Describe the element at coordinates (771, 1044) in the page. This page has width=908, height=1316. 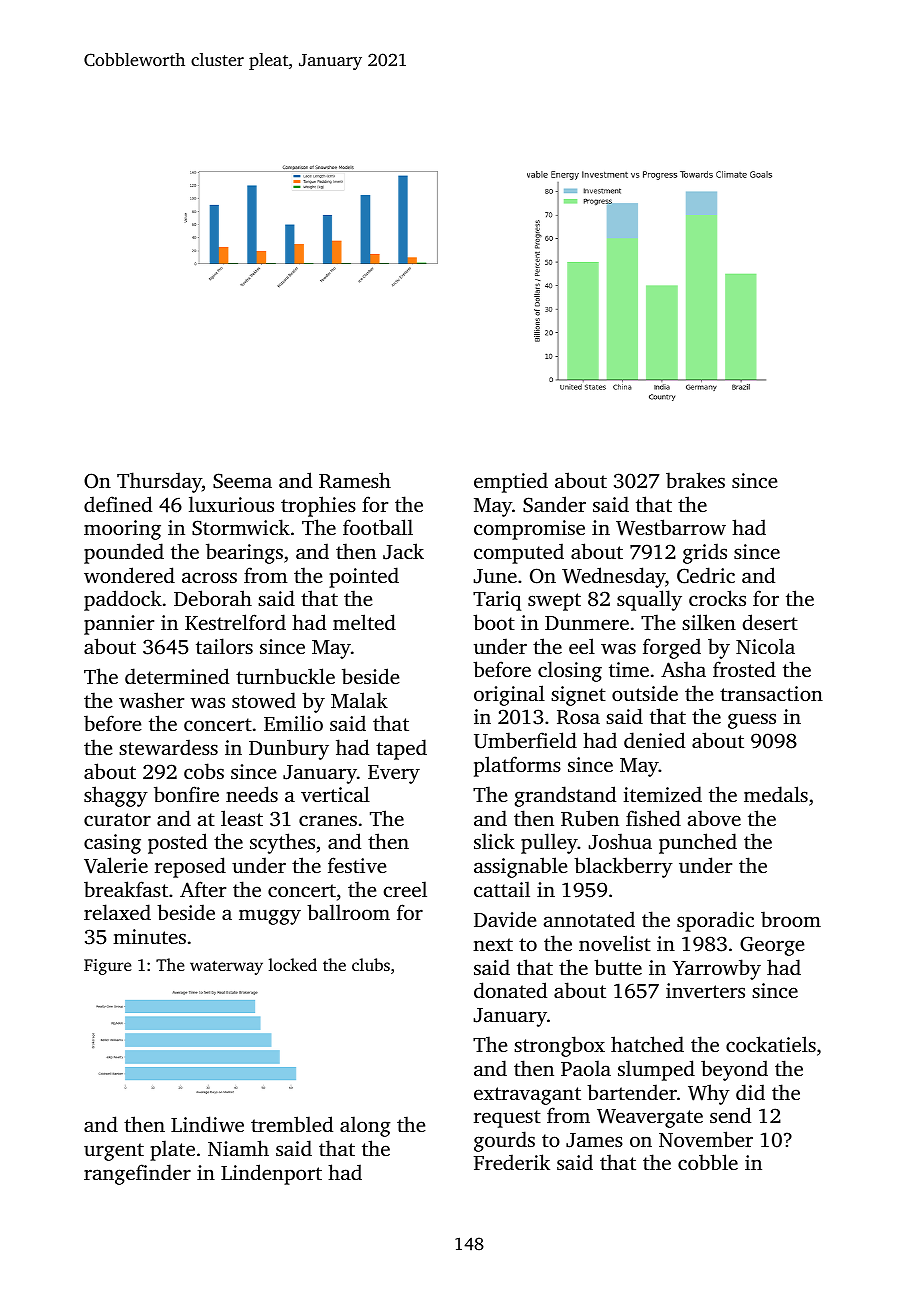
I see `cockatiels` at that location.
